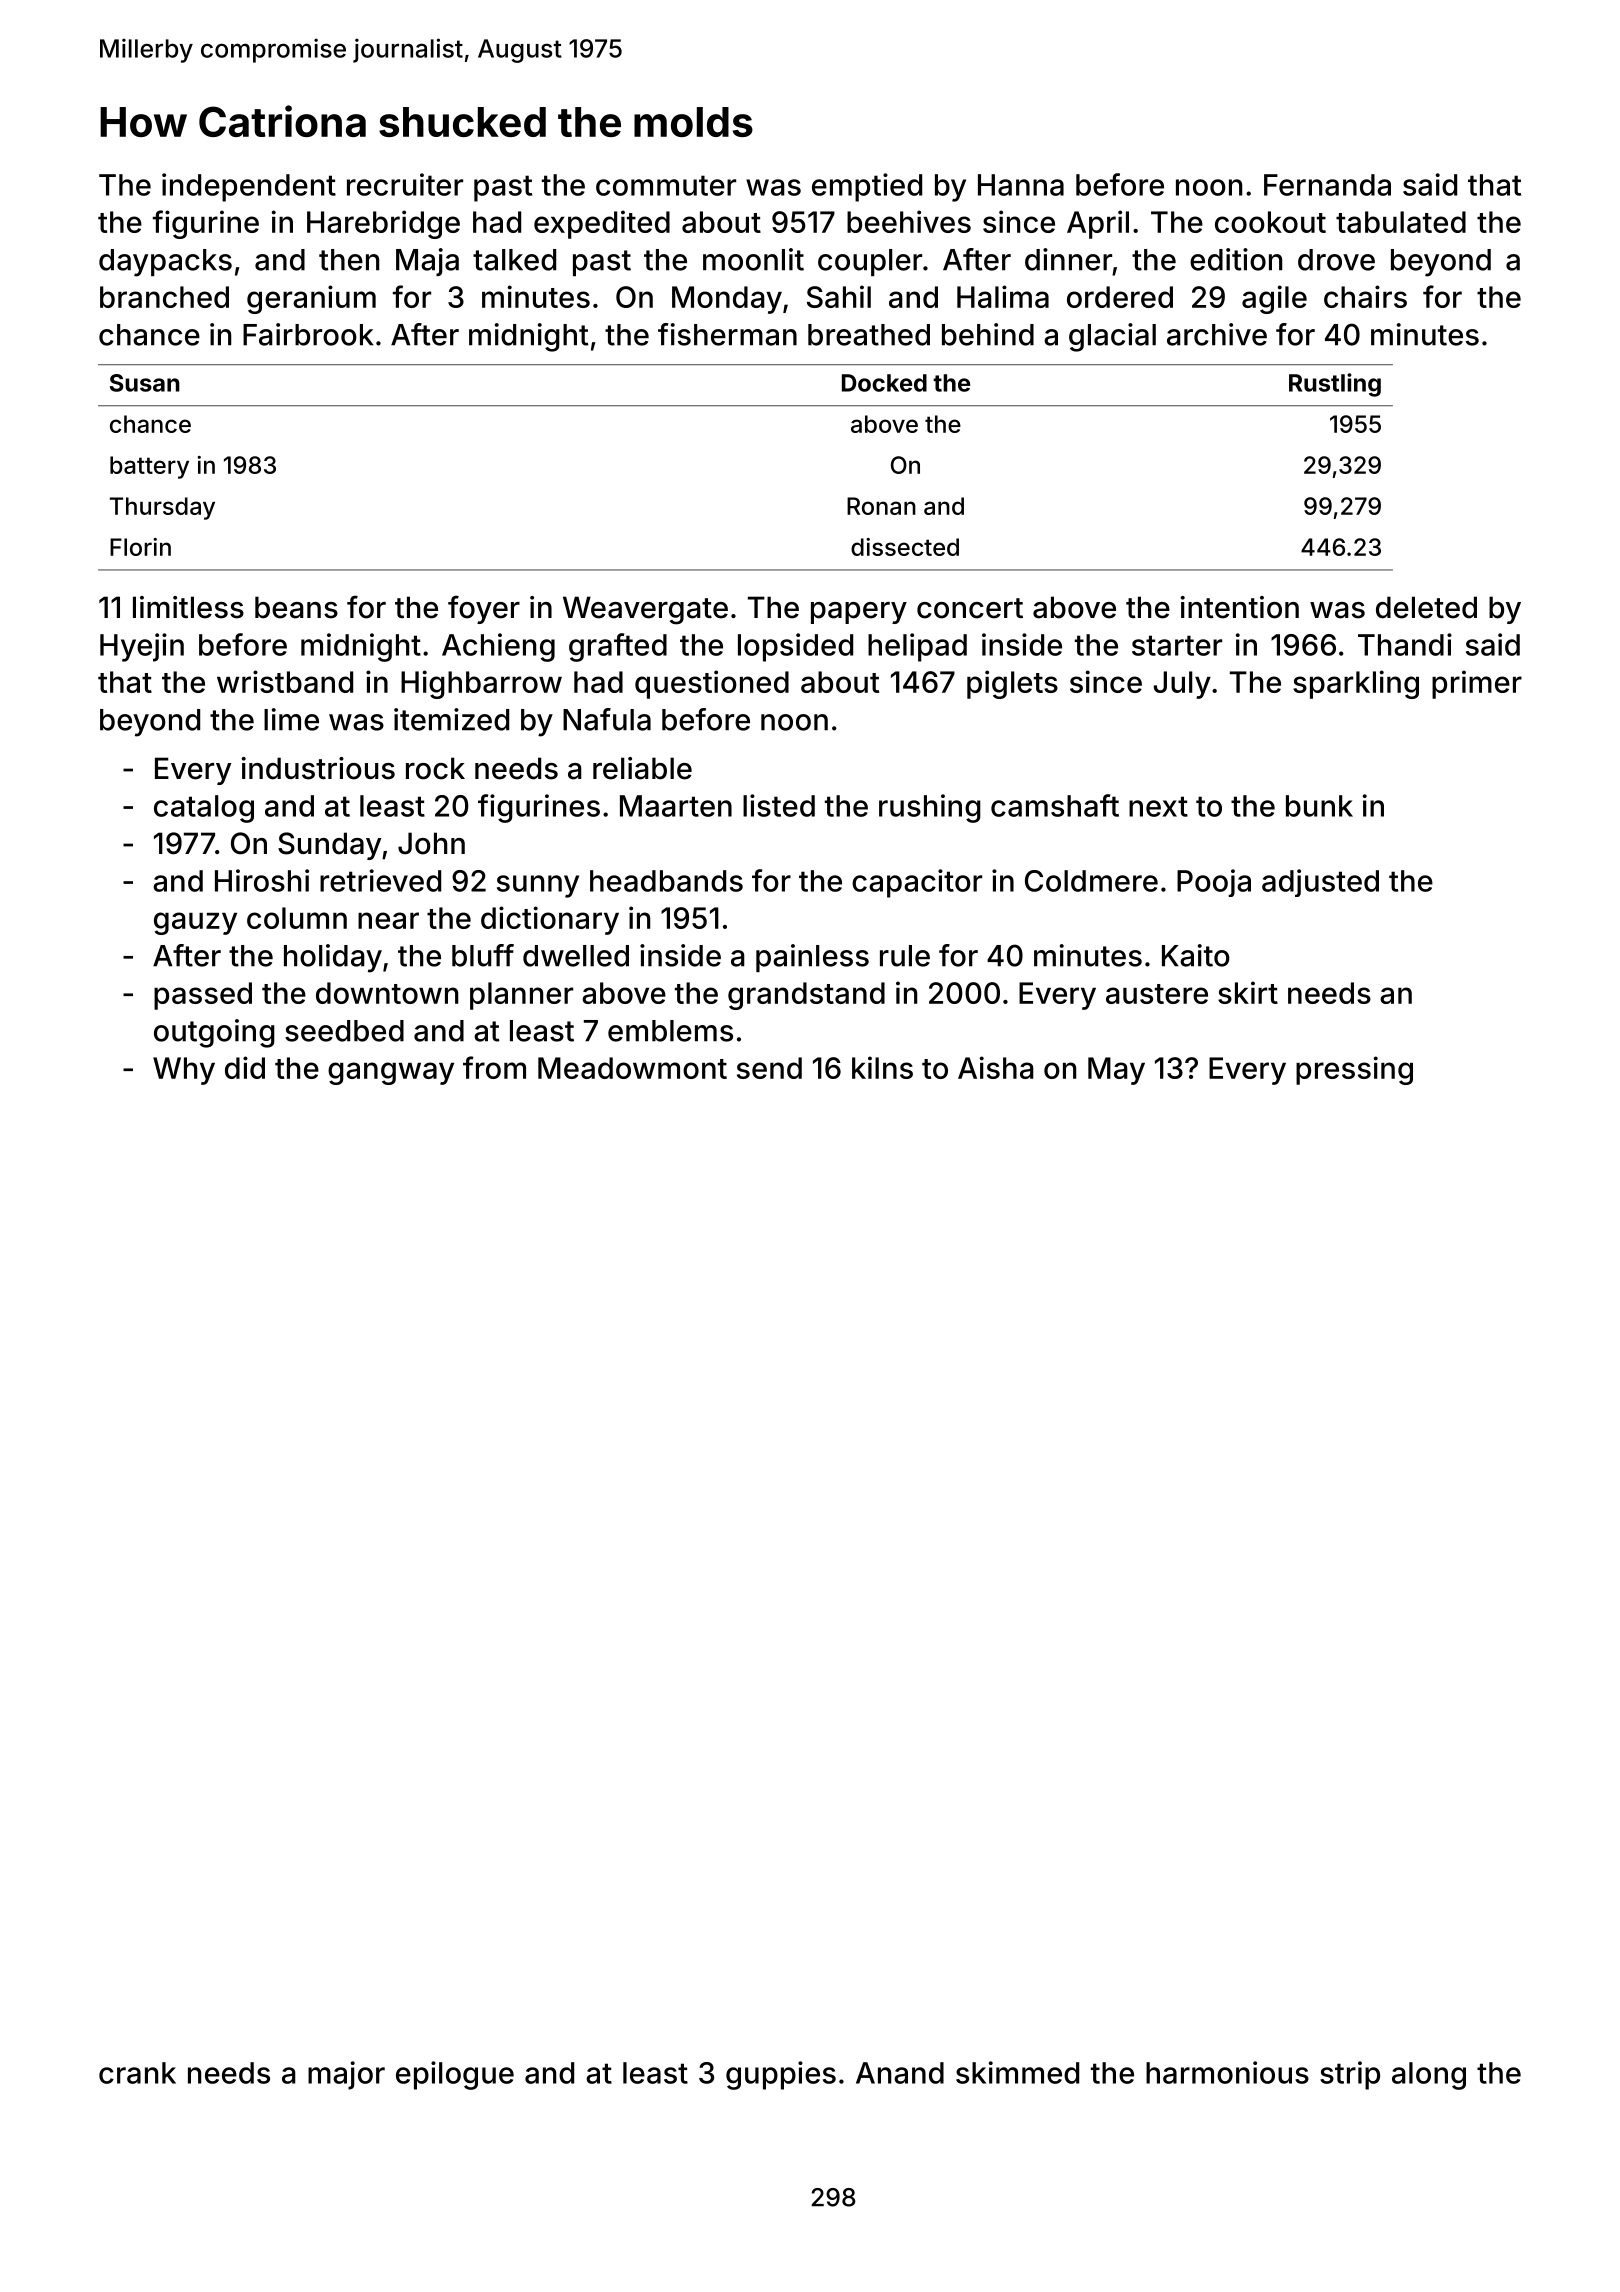 The image size is (1620, 2292). Describe the element at coordinates (781, 2075) in the page. I see `guppies` at that location.
